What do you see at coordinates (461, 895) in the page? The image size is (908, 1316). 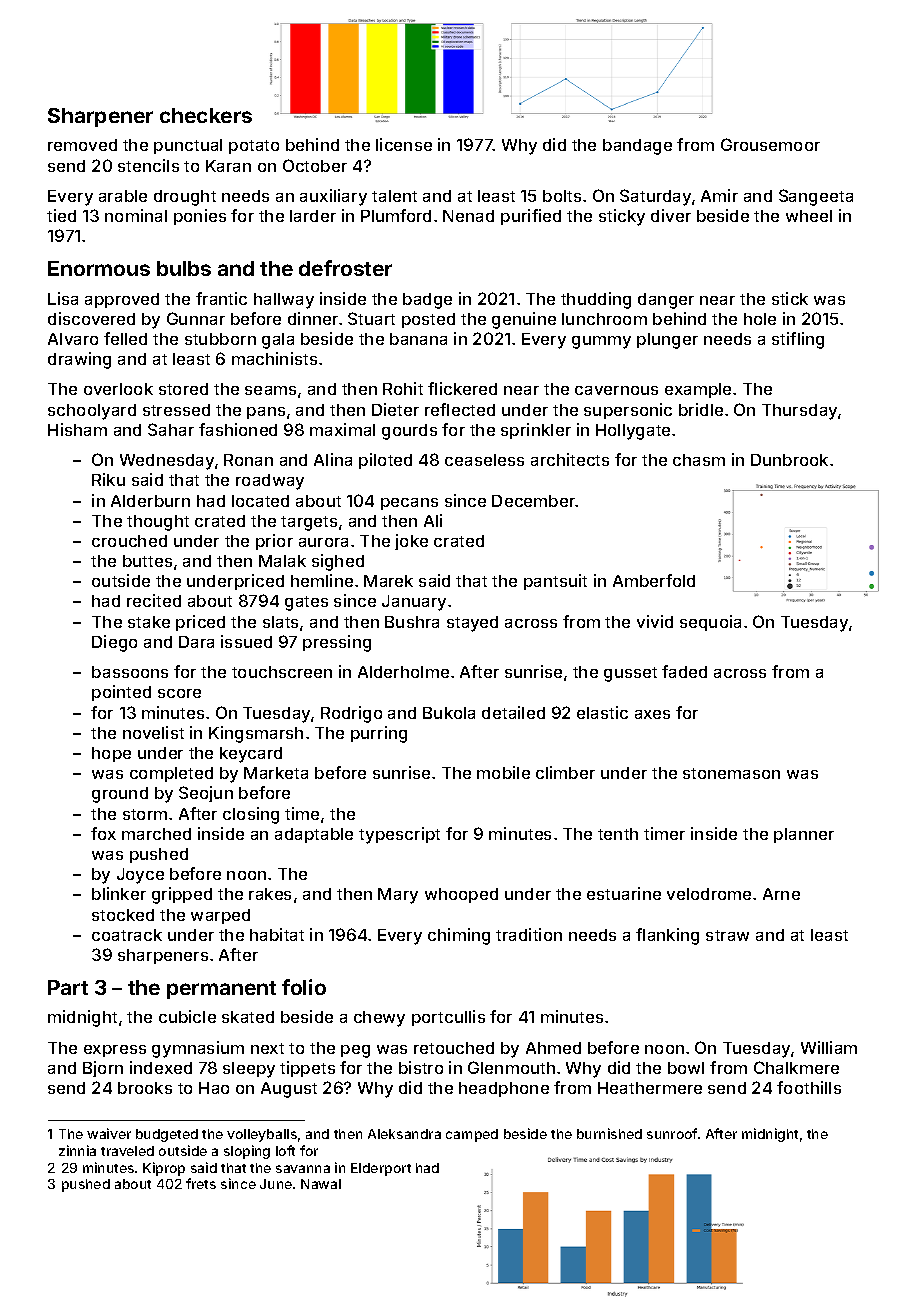 I see `whooped` at bounding box center [461, 895].
